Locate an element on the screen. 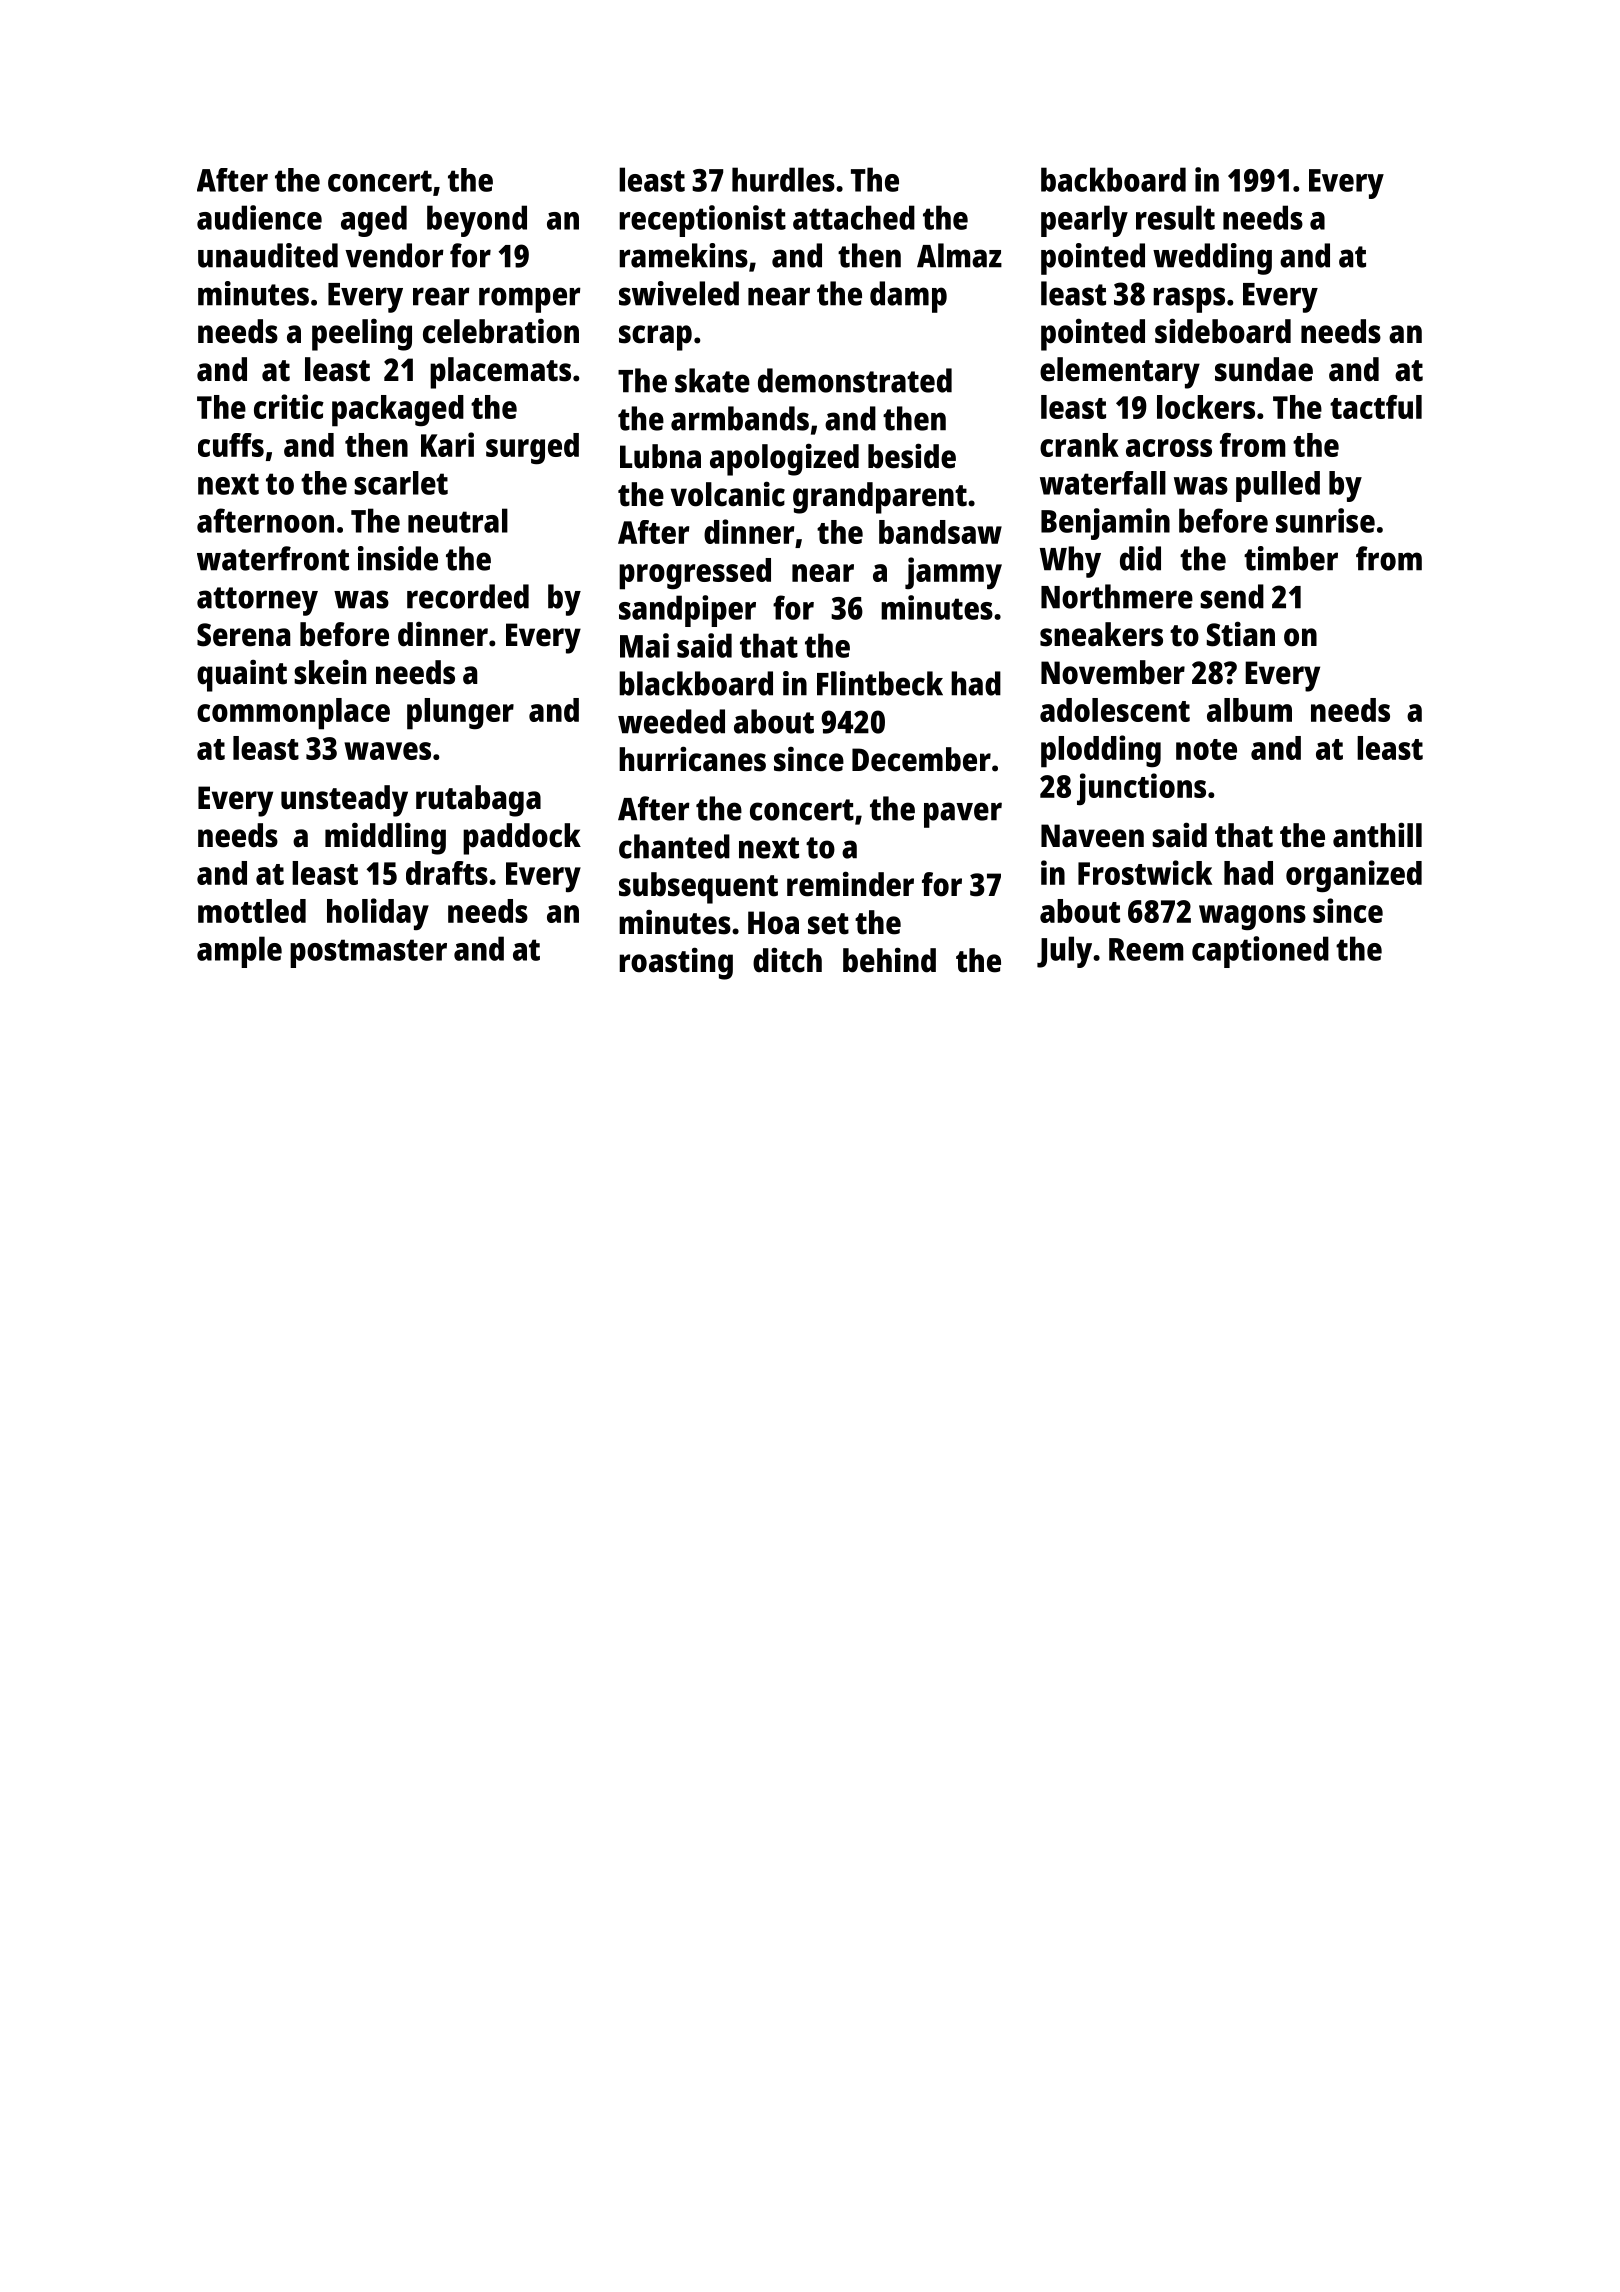 The width and height of the screenshot is (1620, 2292). postmaster is located at coordinates (368, 953).
